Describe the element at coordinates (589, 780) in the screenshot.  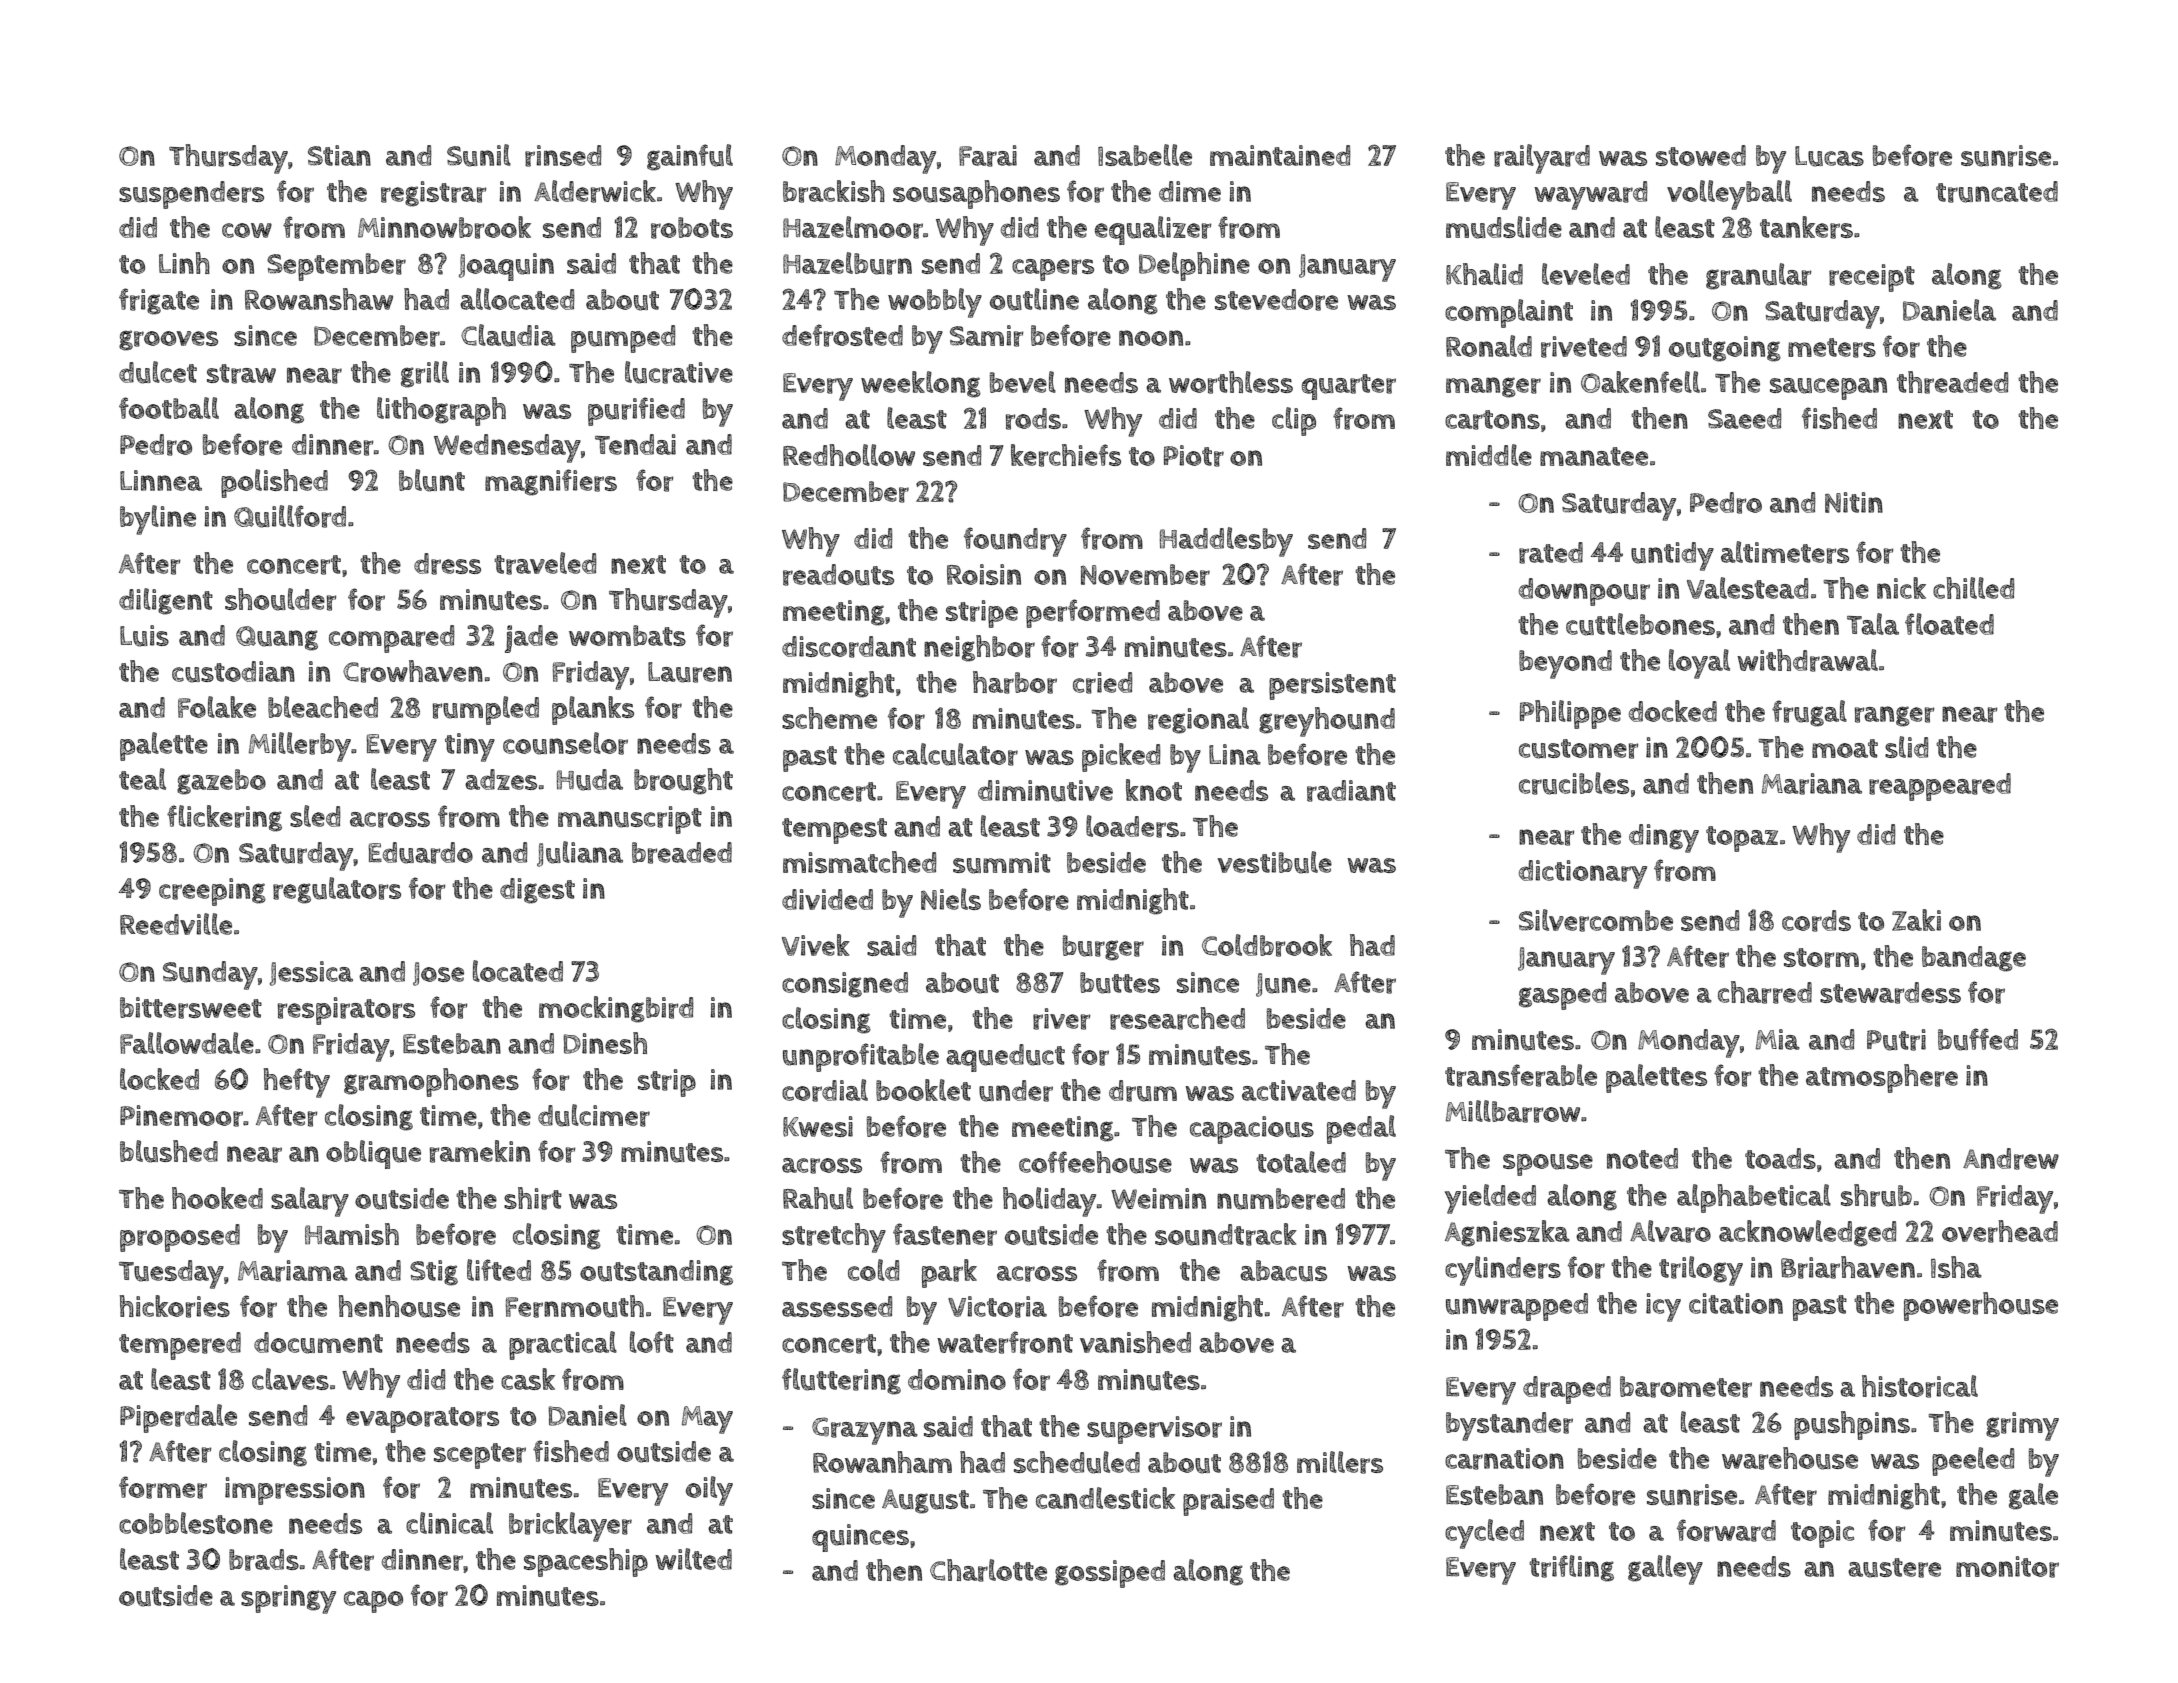
I see `Huda` at that location.
